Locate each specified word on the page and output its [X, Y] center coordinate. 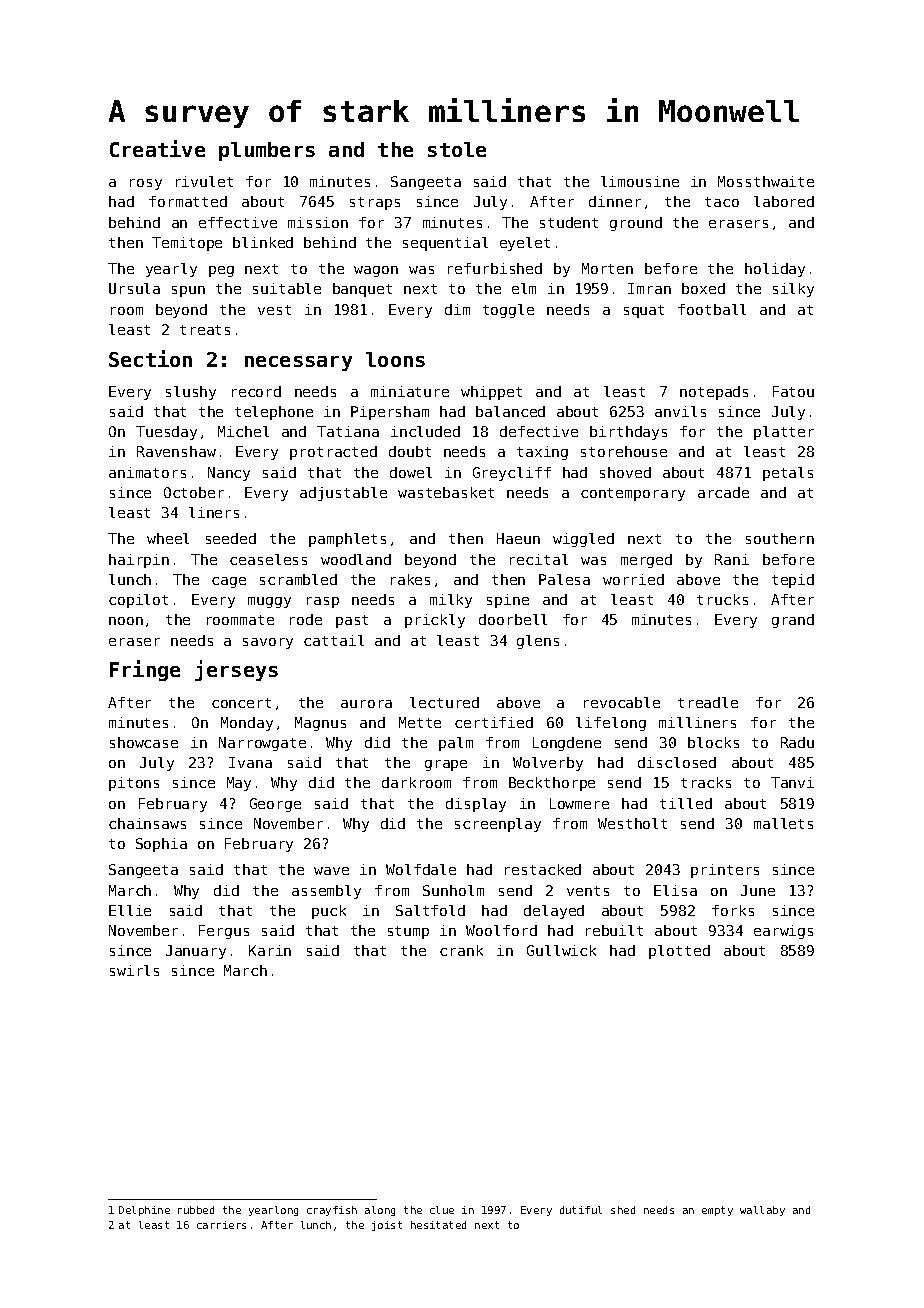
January [196, 952]
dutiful [581, 1210]
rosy [146, 184]
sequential [445, 244]
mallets [783, 823]
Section [150, 358]
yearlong [273, 1211]
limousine [640, 181]
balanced [510, 411]
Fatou [793, 391]
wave [331, 871]
